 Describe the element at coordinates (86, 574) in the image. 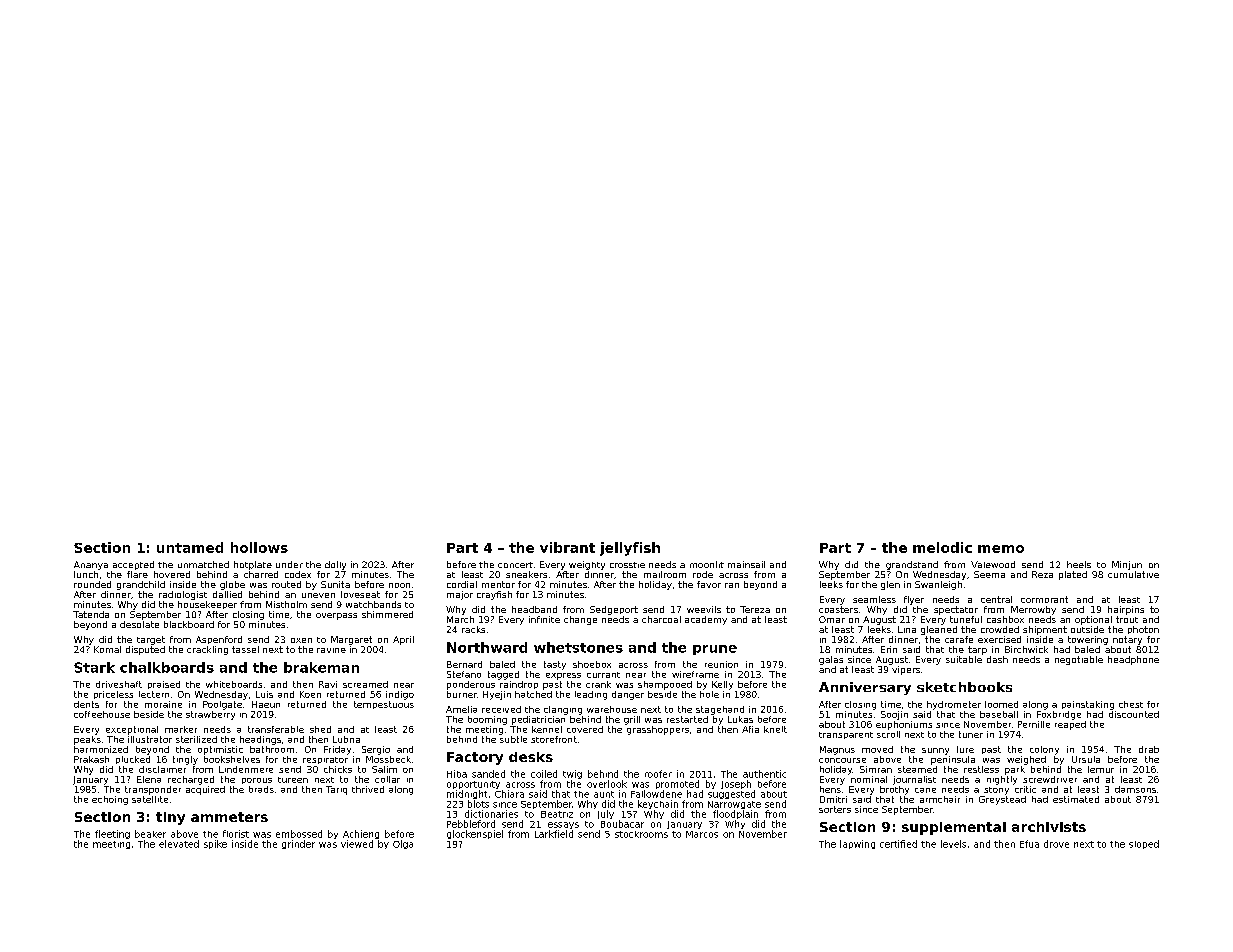

I see `lunch` at that location.
